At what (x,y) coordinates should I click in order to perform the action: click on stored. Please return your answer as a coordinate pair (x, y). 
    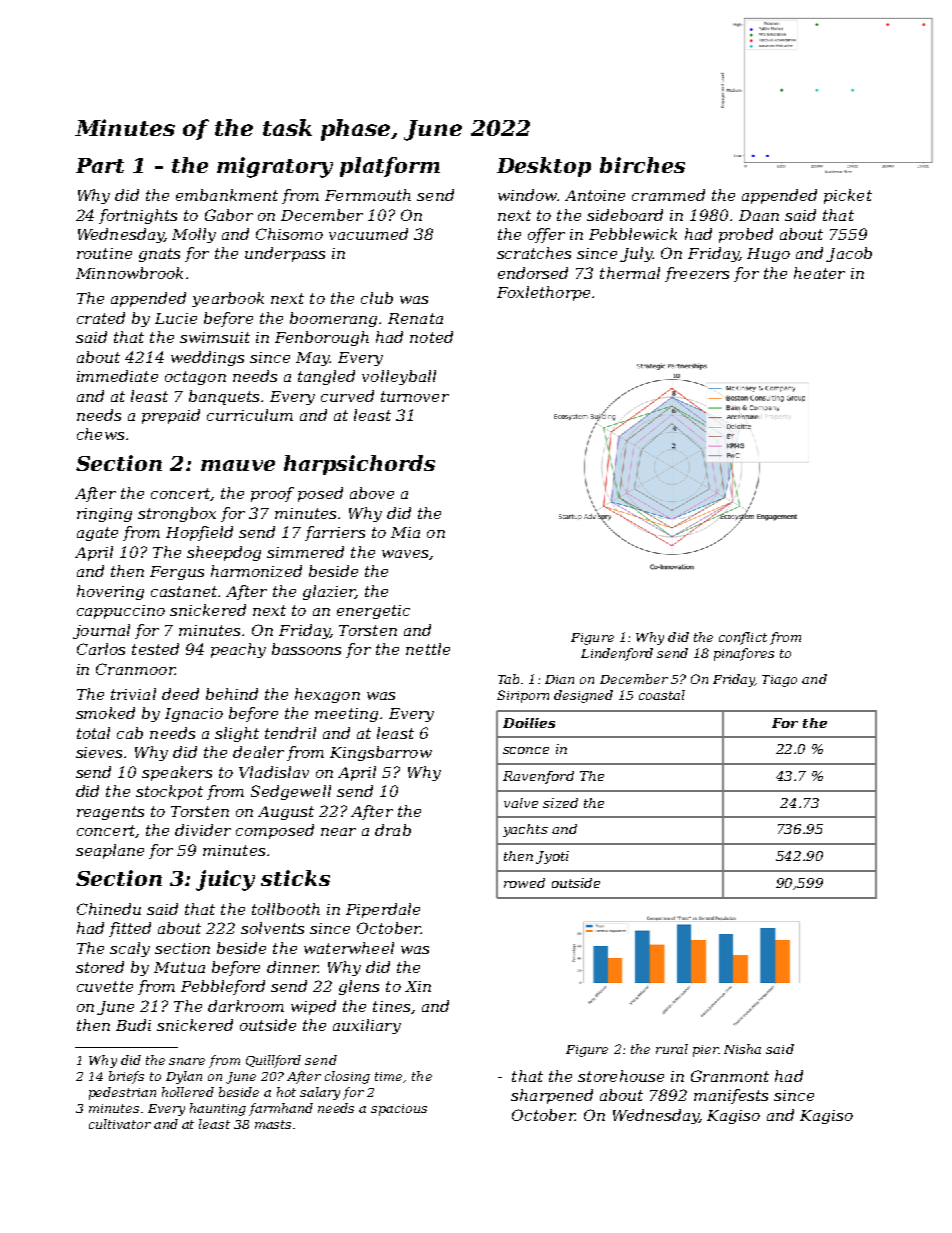
    Looking at the image, I should click on (100, 967).
